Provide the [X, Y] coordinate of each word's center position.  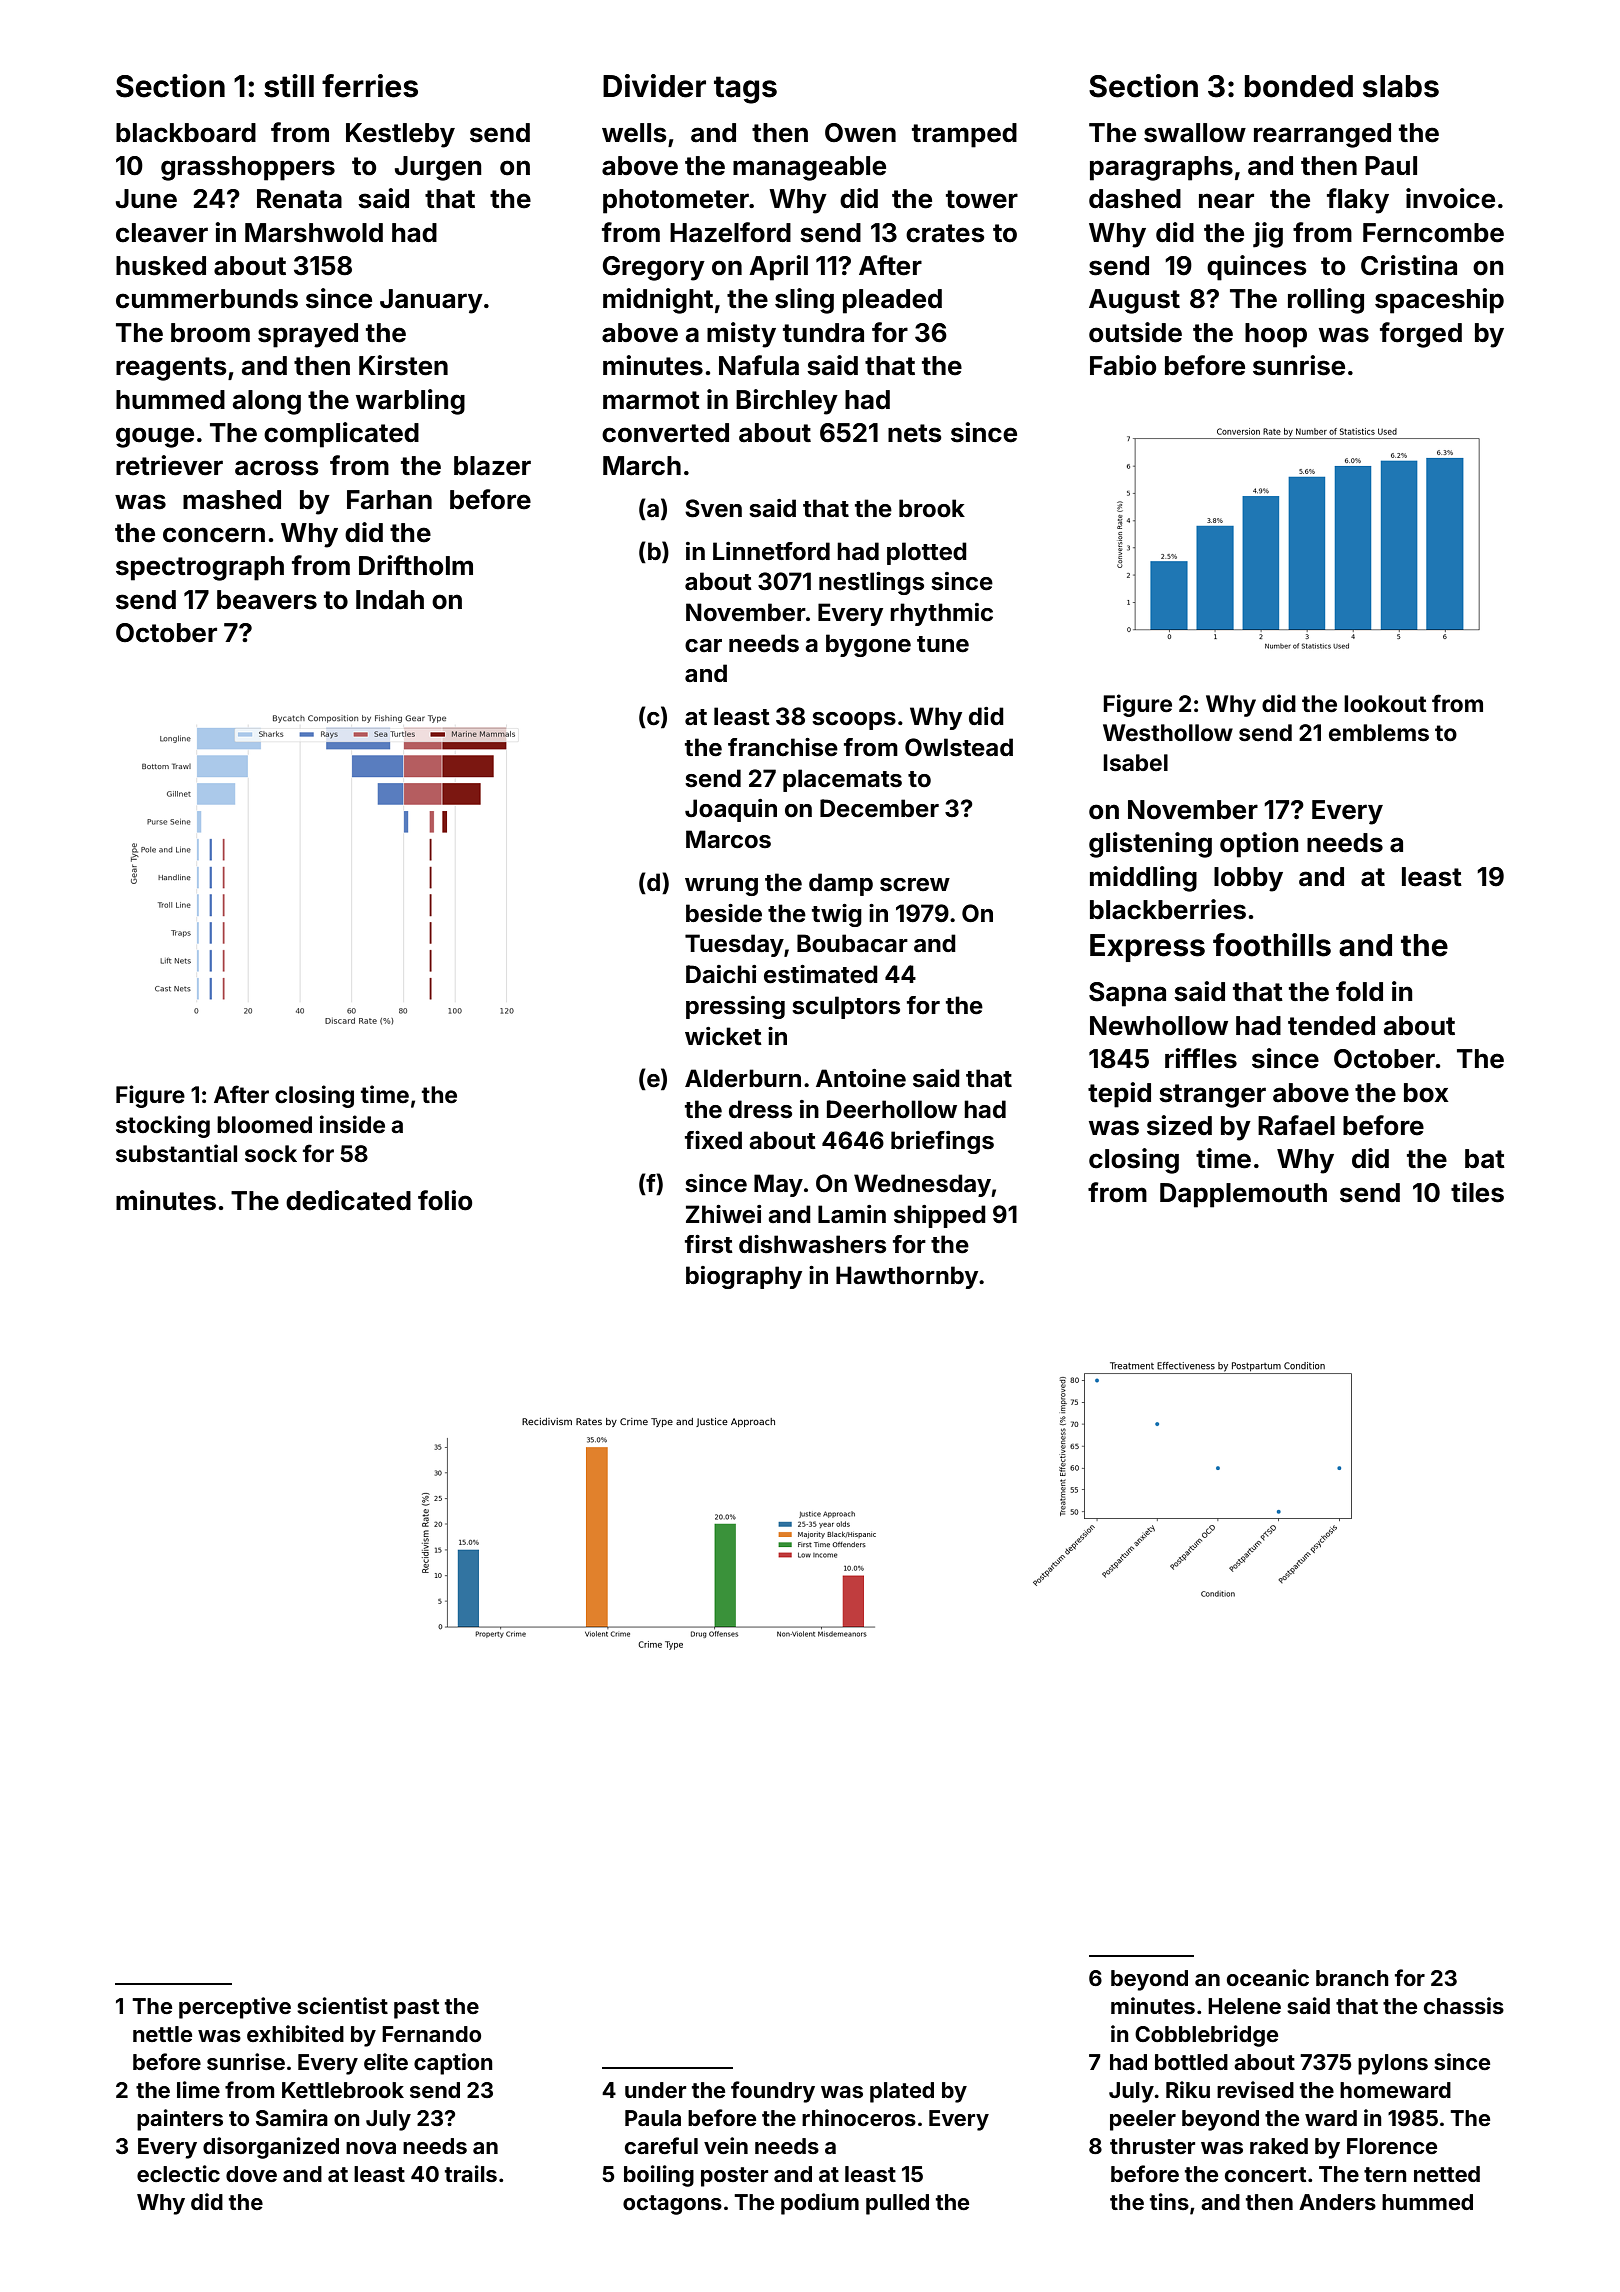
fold [1359, 991]
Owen [860, 133]
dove [251, 2174]
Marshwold [314, 233]
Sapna [1127, 994]
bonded [1299, 86]
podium [820, 2204]
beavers [267, 600]
